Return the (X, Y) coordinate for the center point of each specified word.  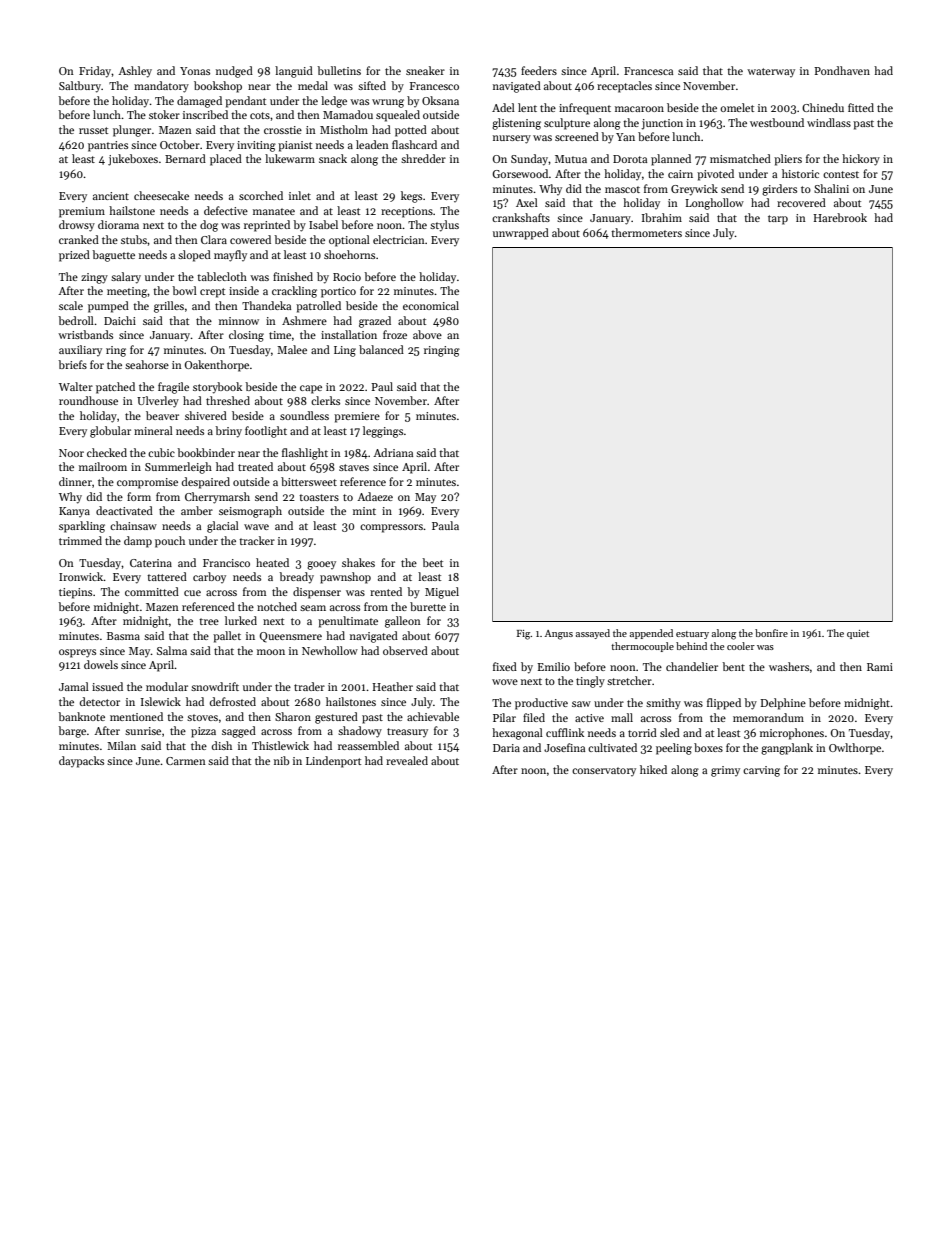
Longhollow (714, 204)
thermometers (646, 232)
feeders (539, 70)
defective (226, 210)
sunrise (143, 731)
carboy (209, 577)
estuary (692, 635)
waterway (771, 72)
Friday (95, 72)
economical (431, 305)
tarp (778, 220)
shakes (358, 562)
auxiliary (80, 350)
